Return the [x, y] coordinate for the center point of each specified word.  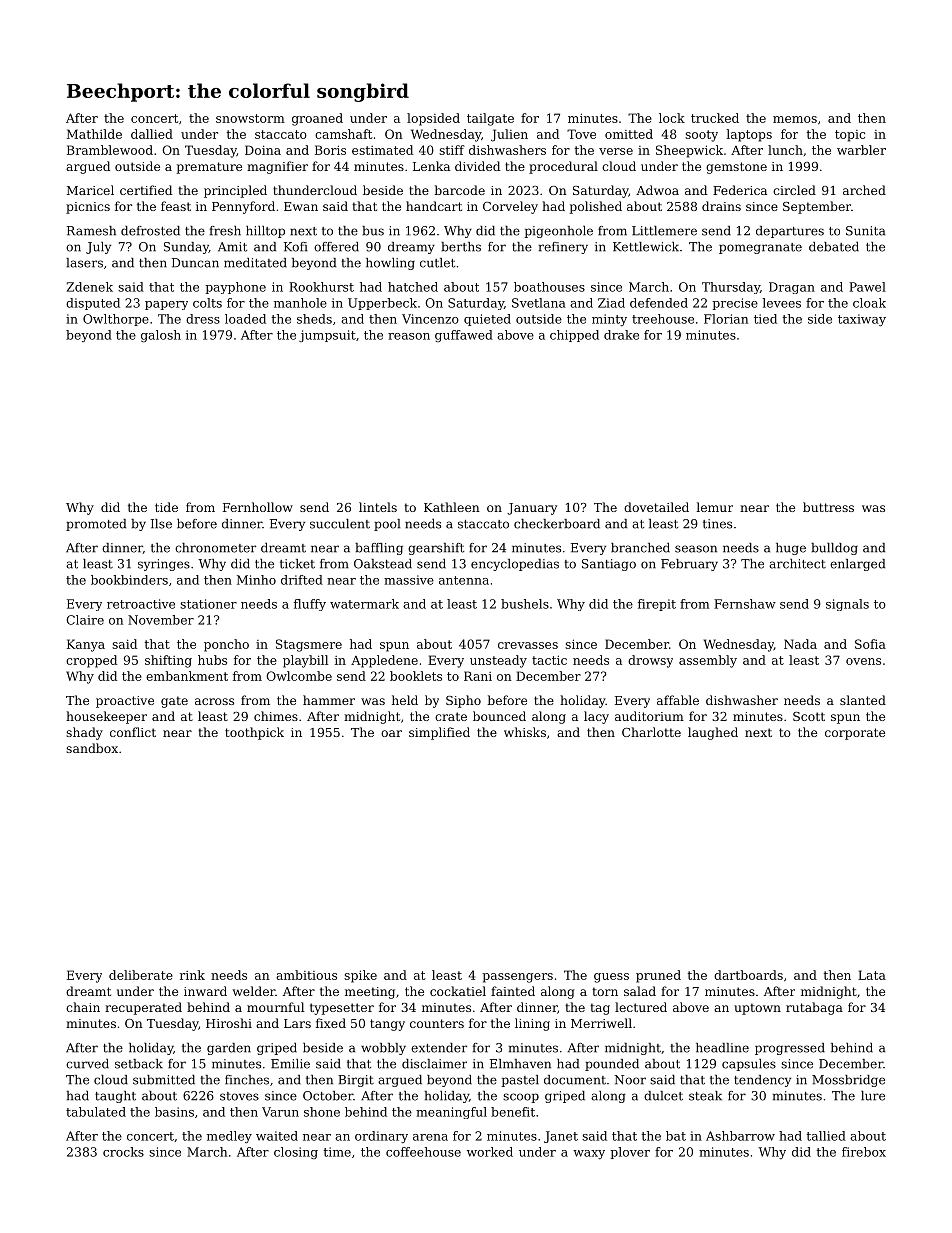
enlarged [857, 565]
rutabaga [814, 1008]
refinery [563, 248]
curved [87, 1064]
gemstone [736, 168]
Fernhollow [258, 507]
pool [387, 525]
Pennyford [243, 207]
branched [640, 548]
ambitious [306, 975]
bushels [525, 604]
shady [84, 733]
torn [605, 991]
